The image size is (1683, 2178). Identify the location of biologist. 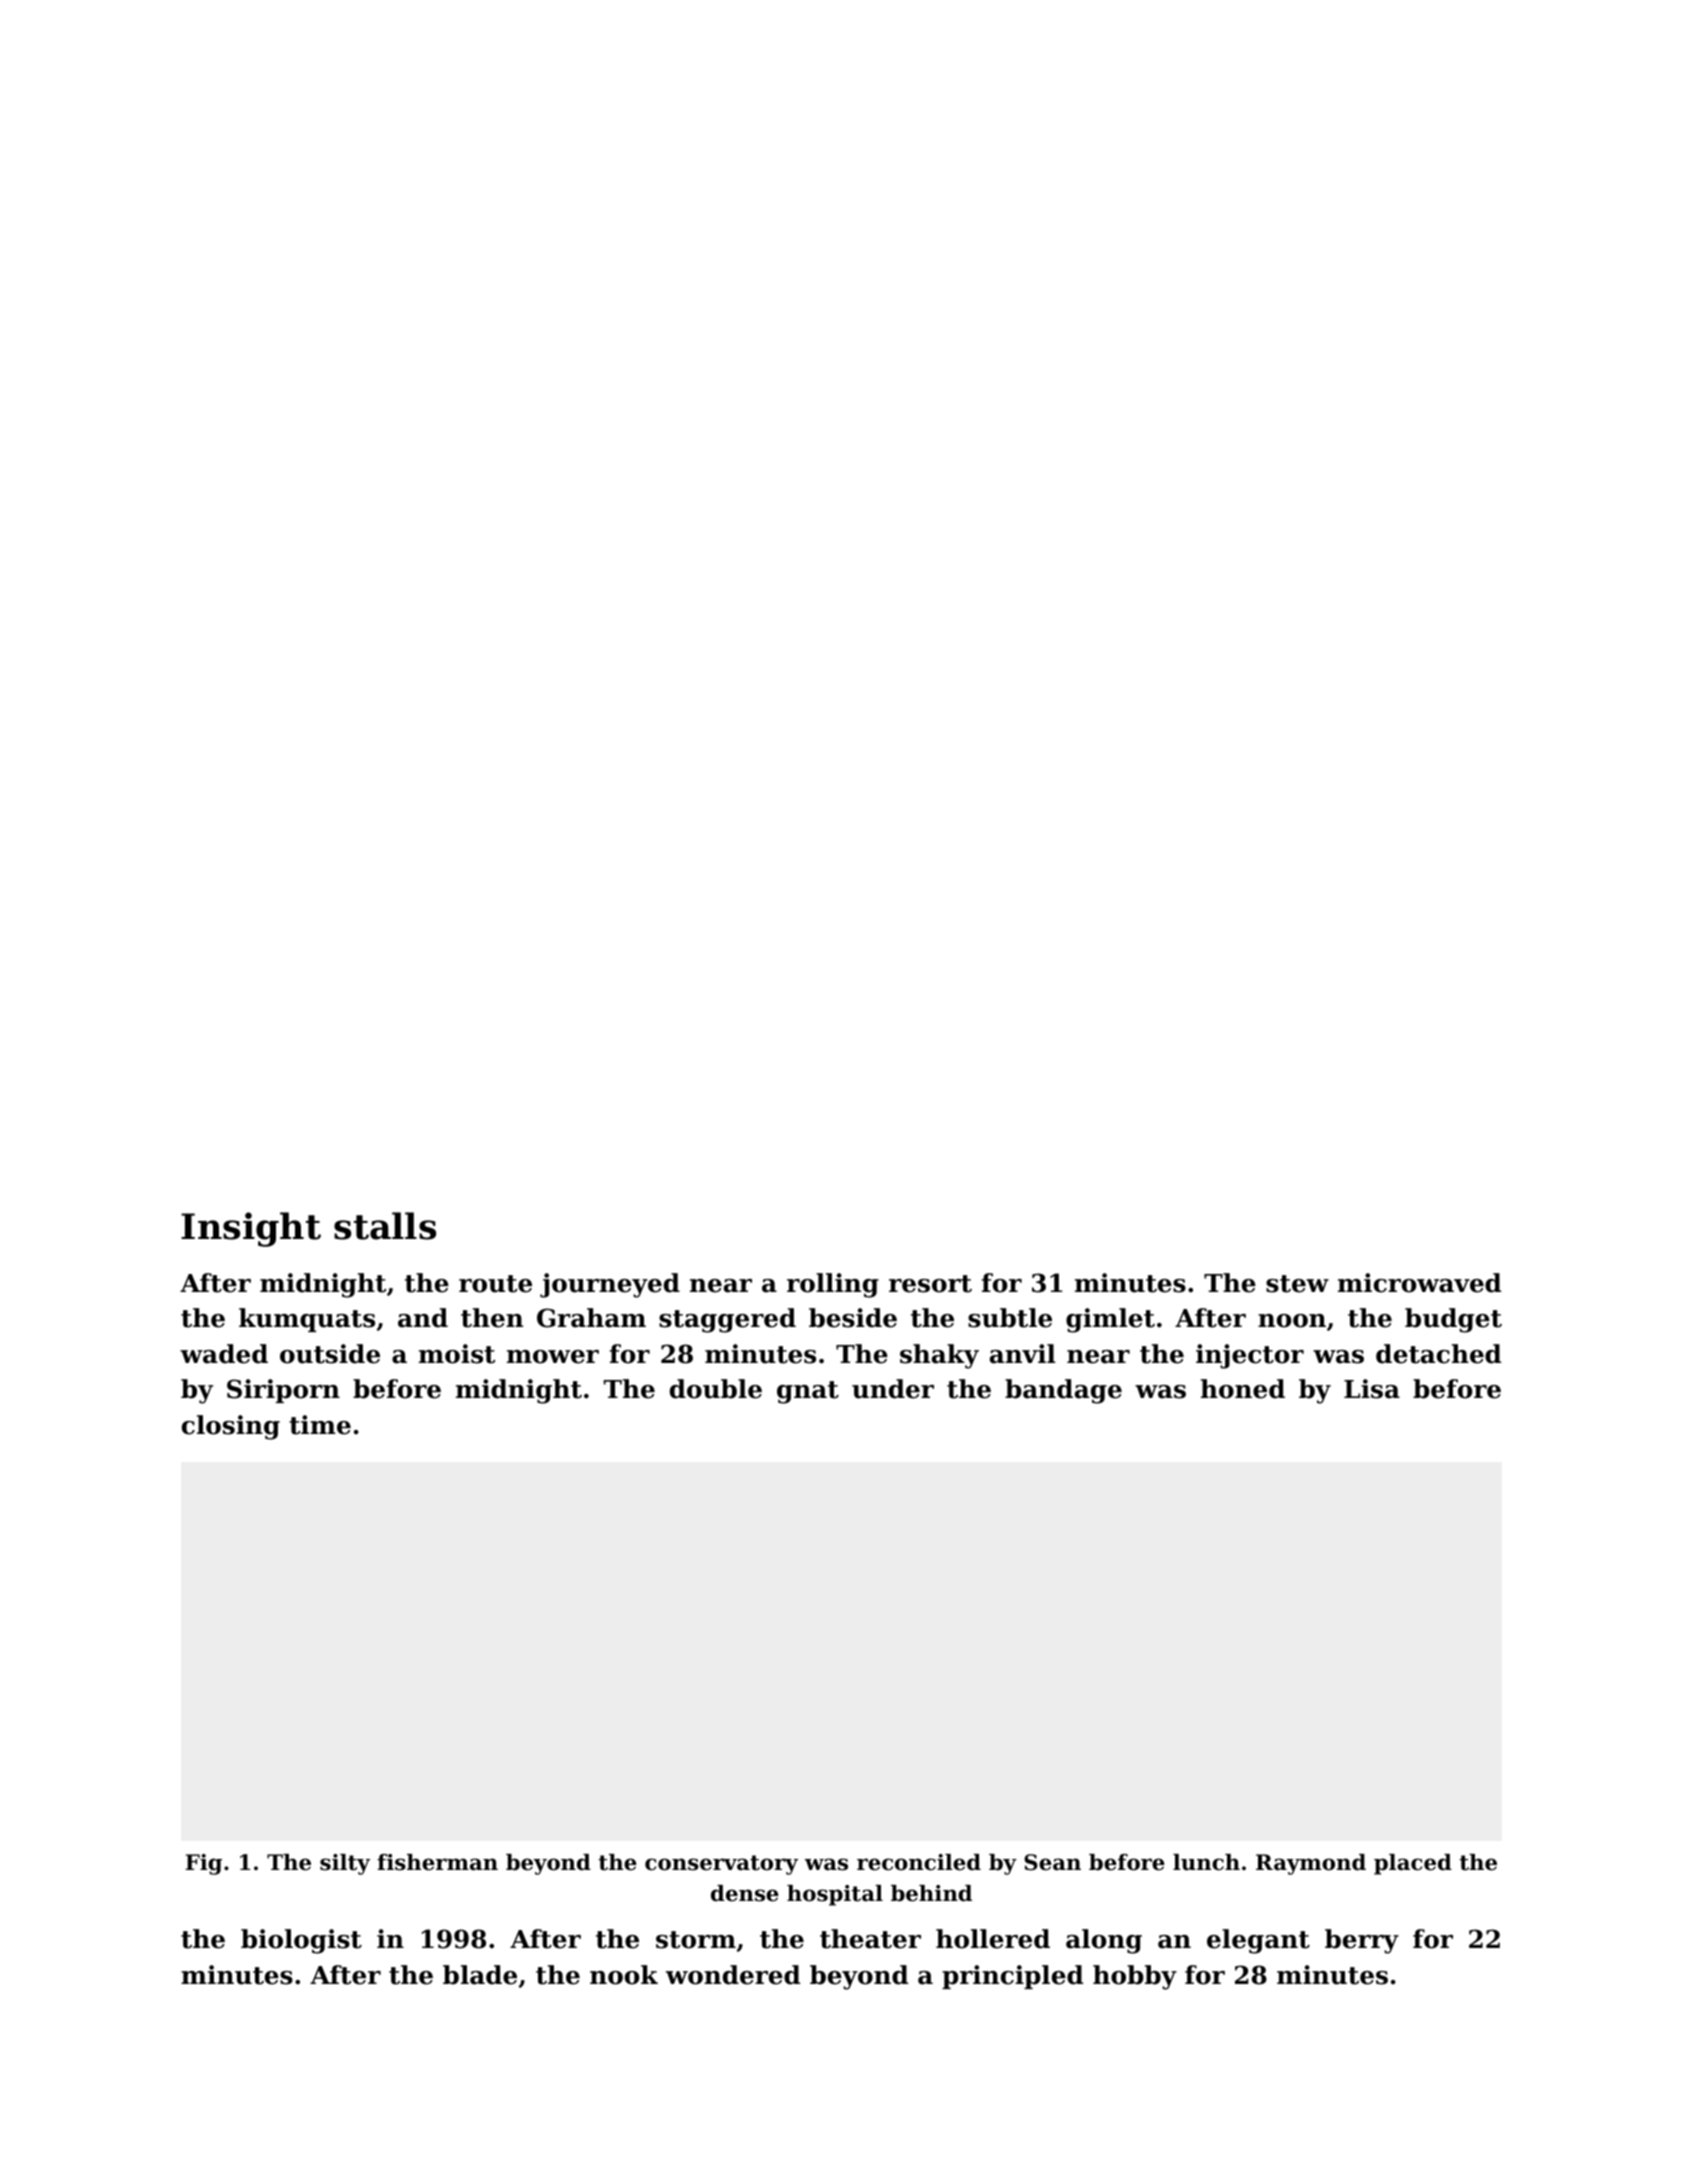
(301, 1941).
